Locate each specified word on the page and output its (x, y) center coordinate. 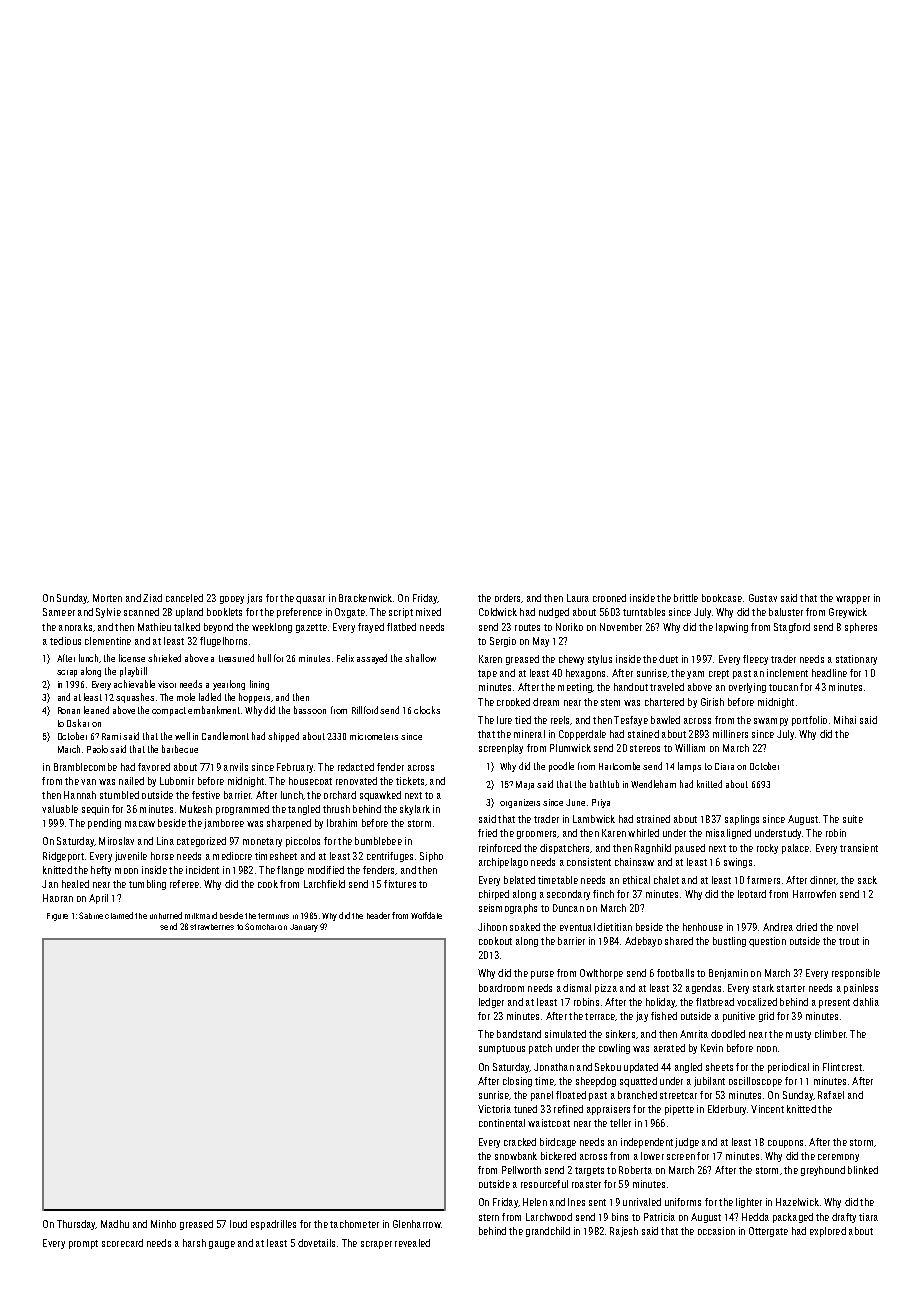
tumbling (147, 885)
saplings (742, 820)
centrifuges (390, 857)
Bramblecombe (85, 767)
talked (187, 627)
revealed (412, 1243)
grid (766, 1017)
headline (829, 673)
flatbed (401, 627)
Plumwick (570, 748)
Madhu (115, 1224)
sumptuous (502, 1049)
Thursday (76, 1225)
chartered (664, 702)
